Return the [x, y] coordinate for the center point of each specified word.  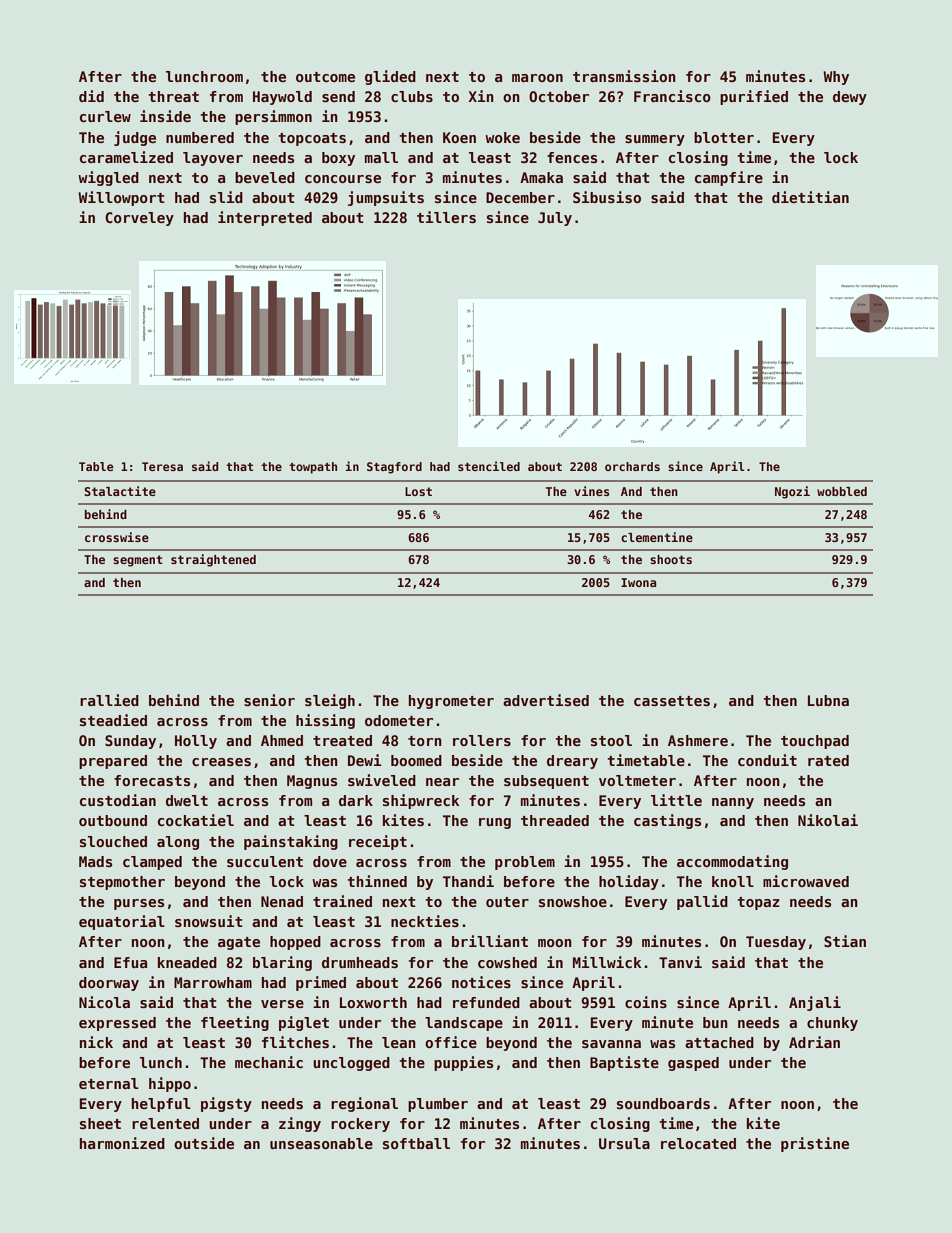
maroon [537, 78]
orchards [632, 466]
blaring [282, 963]
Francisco [672, 96]
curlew [105, 116]
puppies [463, 1063]
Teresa [162, 466]
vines [592, 491]
